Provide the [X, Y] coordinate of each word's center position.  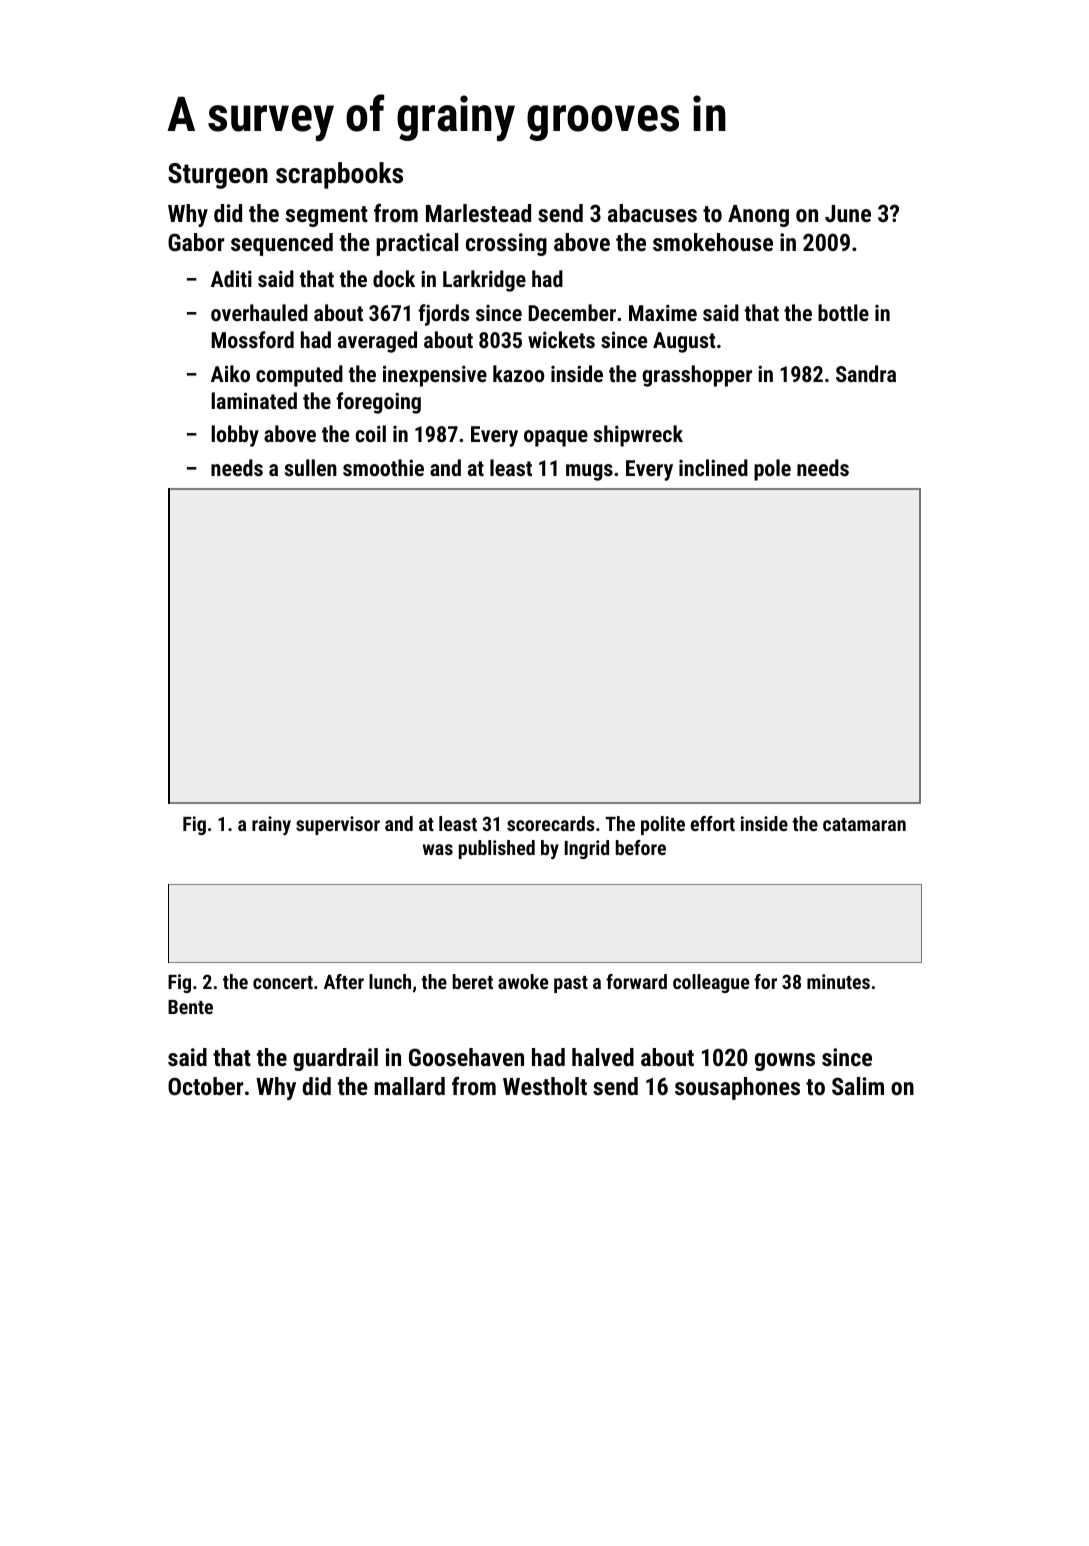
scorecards [551, 823]
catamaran [864, 824]
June [848, 213]
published [497, 849]
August [684, 342]
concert [283, 982]
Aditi [231, 278]
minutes [838, 981]
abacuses [652, 213]
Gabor [196, 242]
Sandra [866, 373]
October [205, 1086]
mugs [589, 472]
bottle [843, 312]
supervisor [338, 825]
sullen [311, 467]
